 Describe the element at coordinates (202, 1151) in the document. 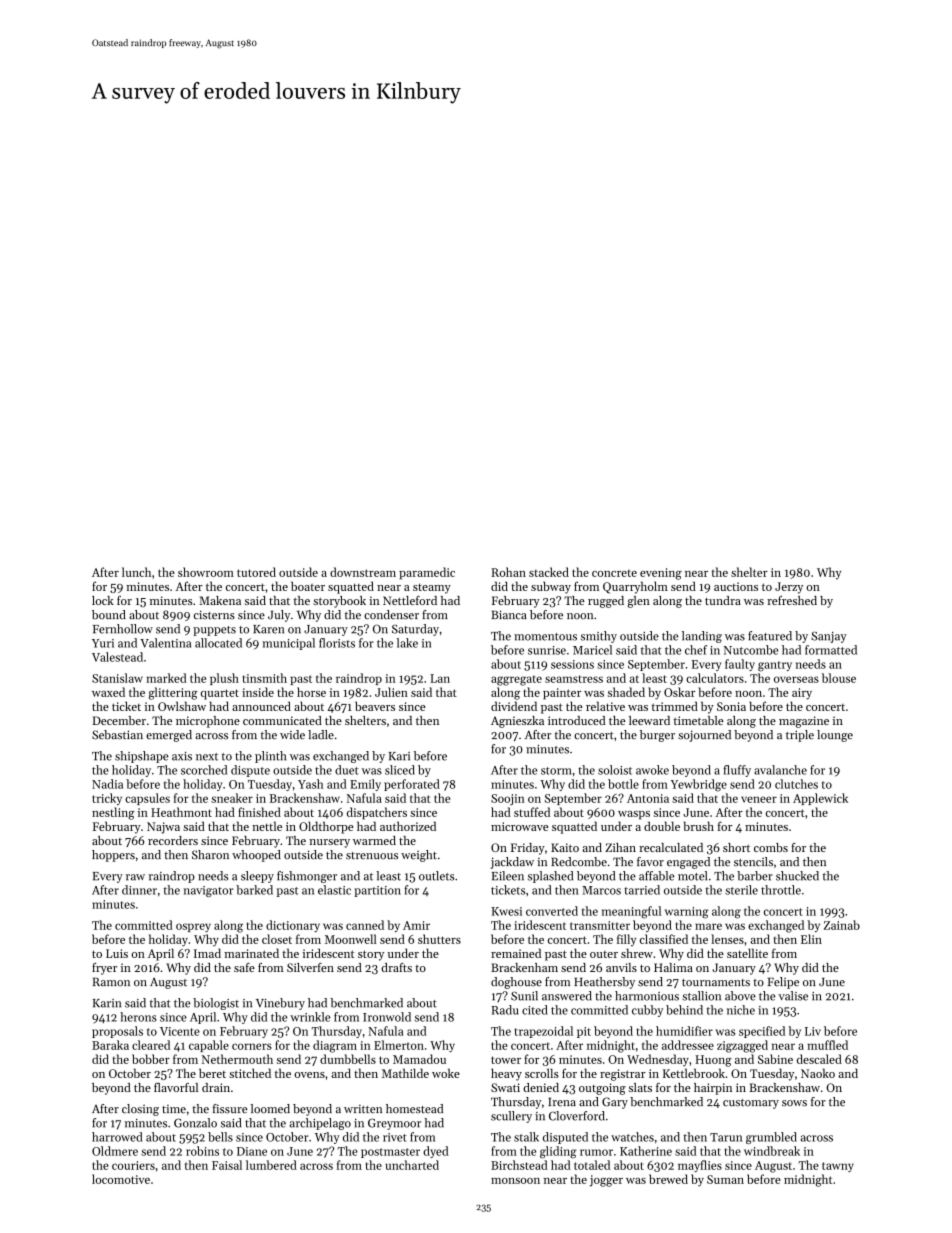

I see `robins` at that location.
